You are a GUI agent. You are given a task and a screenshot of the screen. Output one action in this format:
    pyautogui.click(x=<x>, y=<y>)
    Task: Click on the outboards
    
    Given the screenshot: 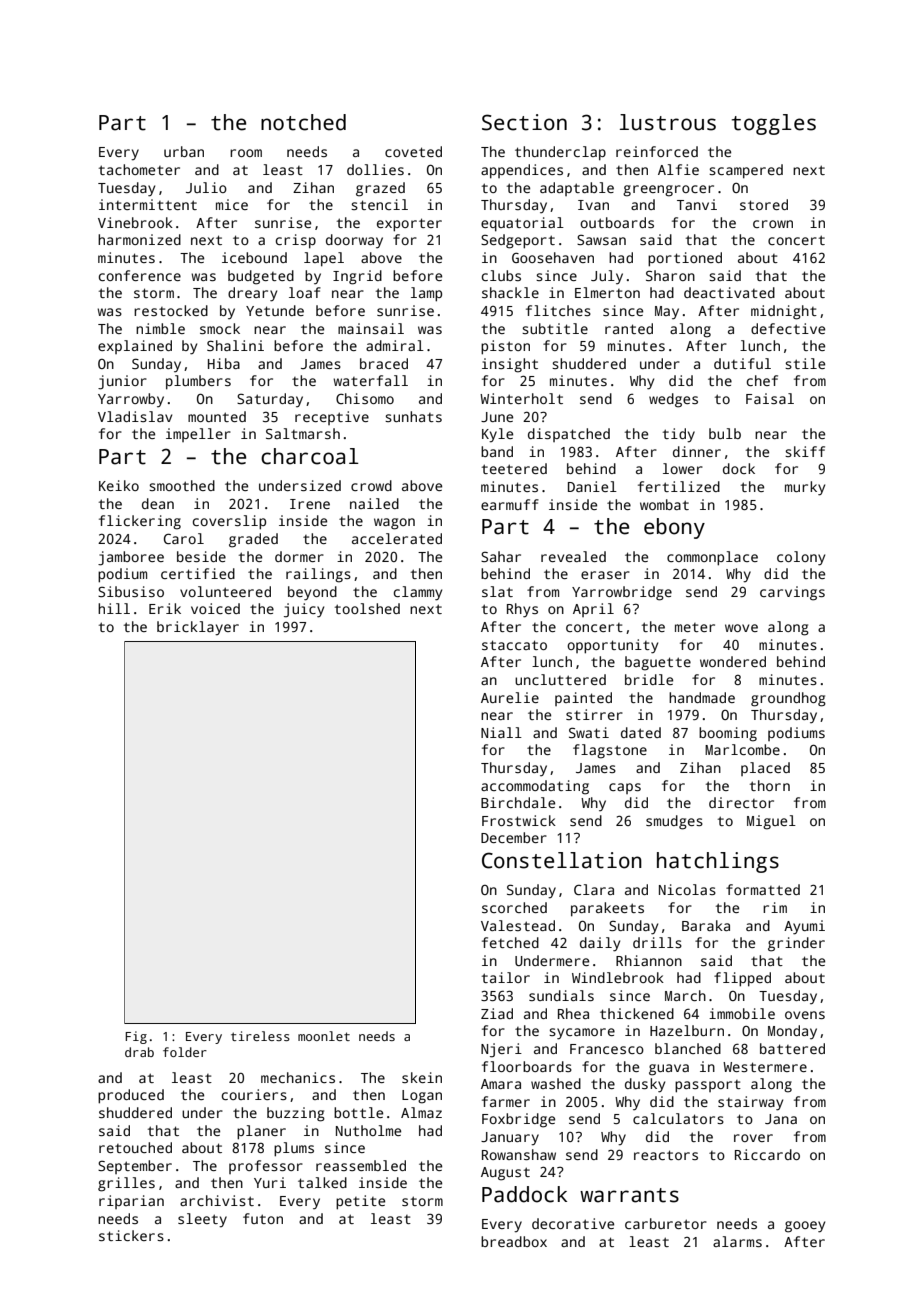 What is the action you would take?
    pyautogui.click(x=617, y=222)
